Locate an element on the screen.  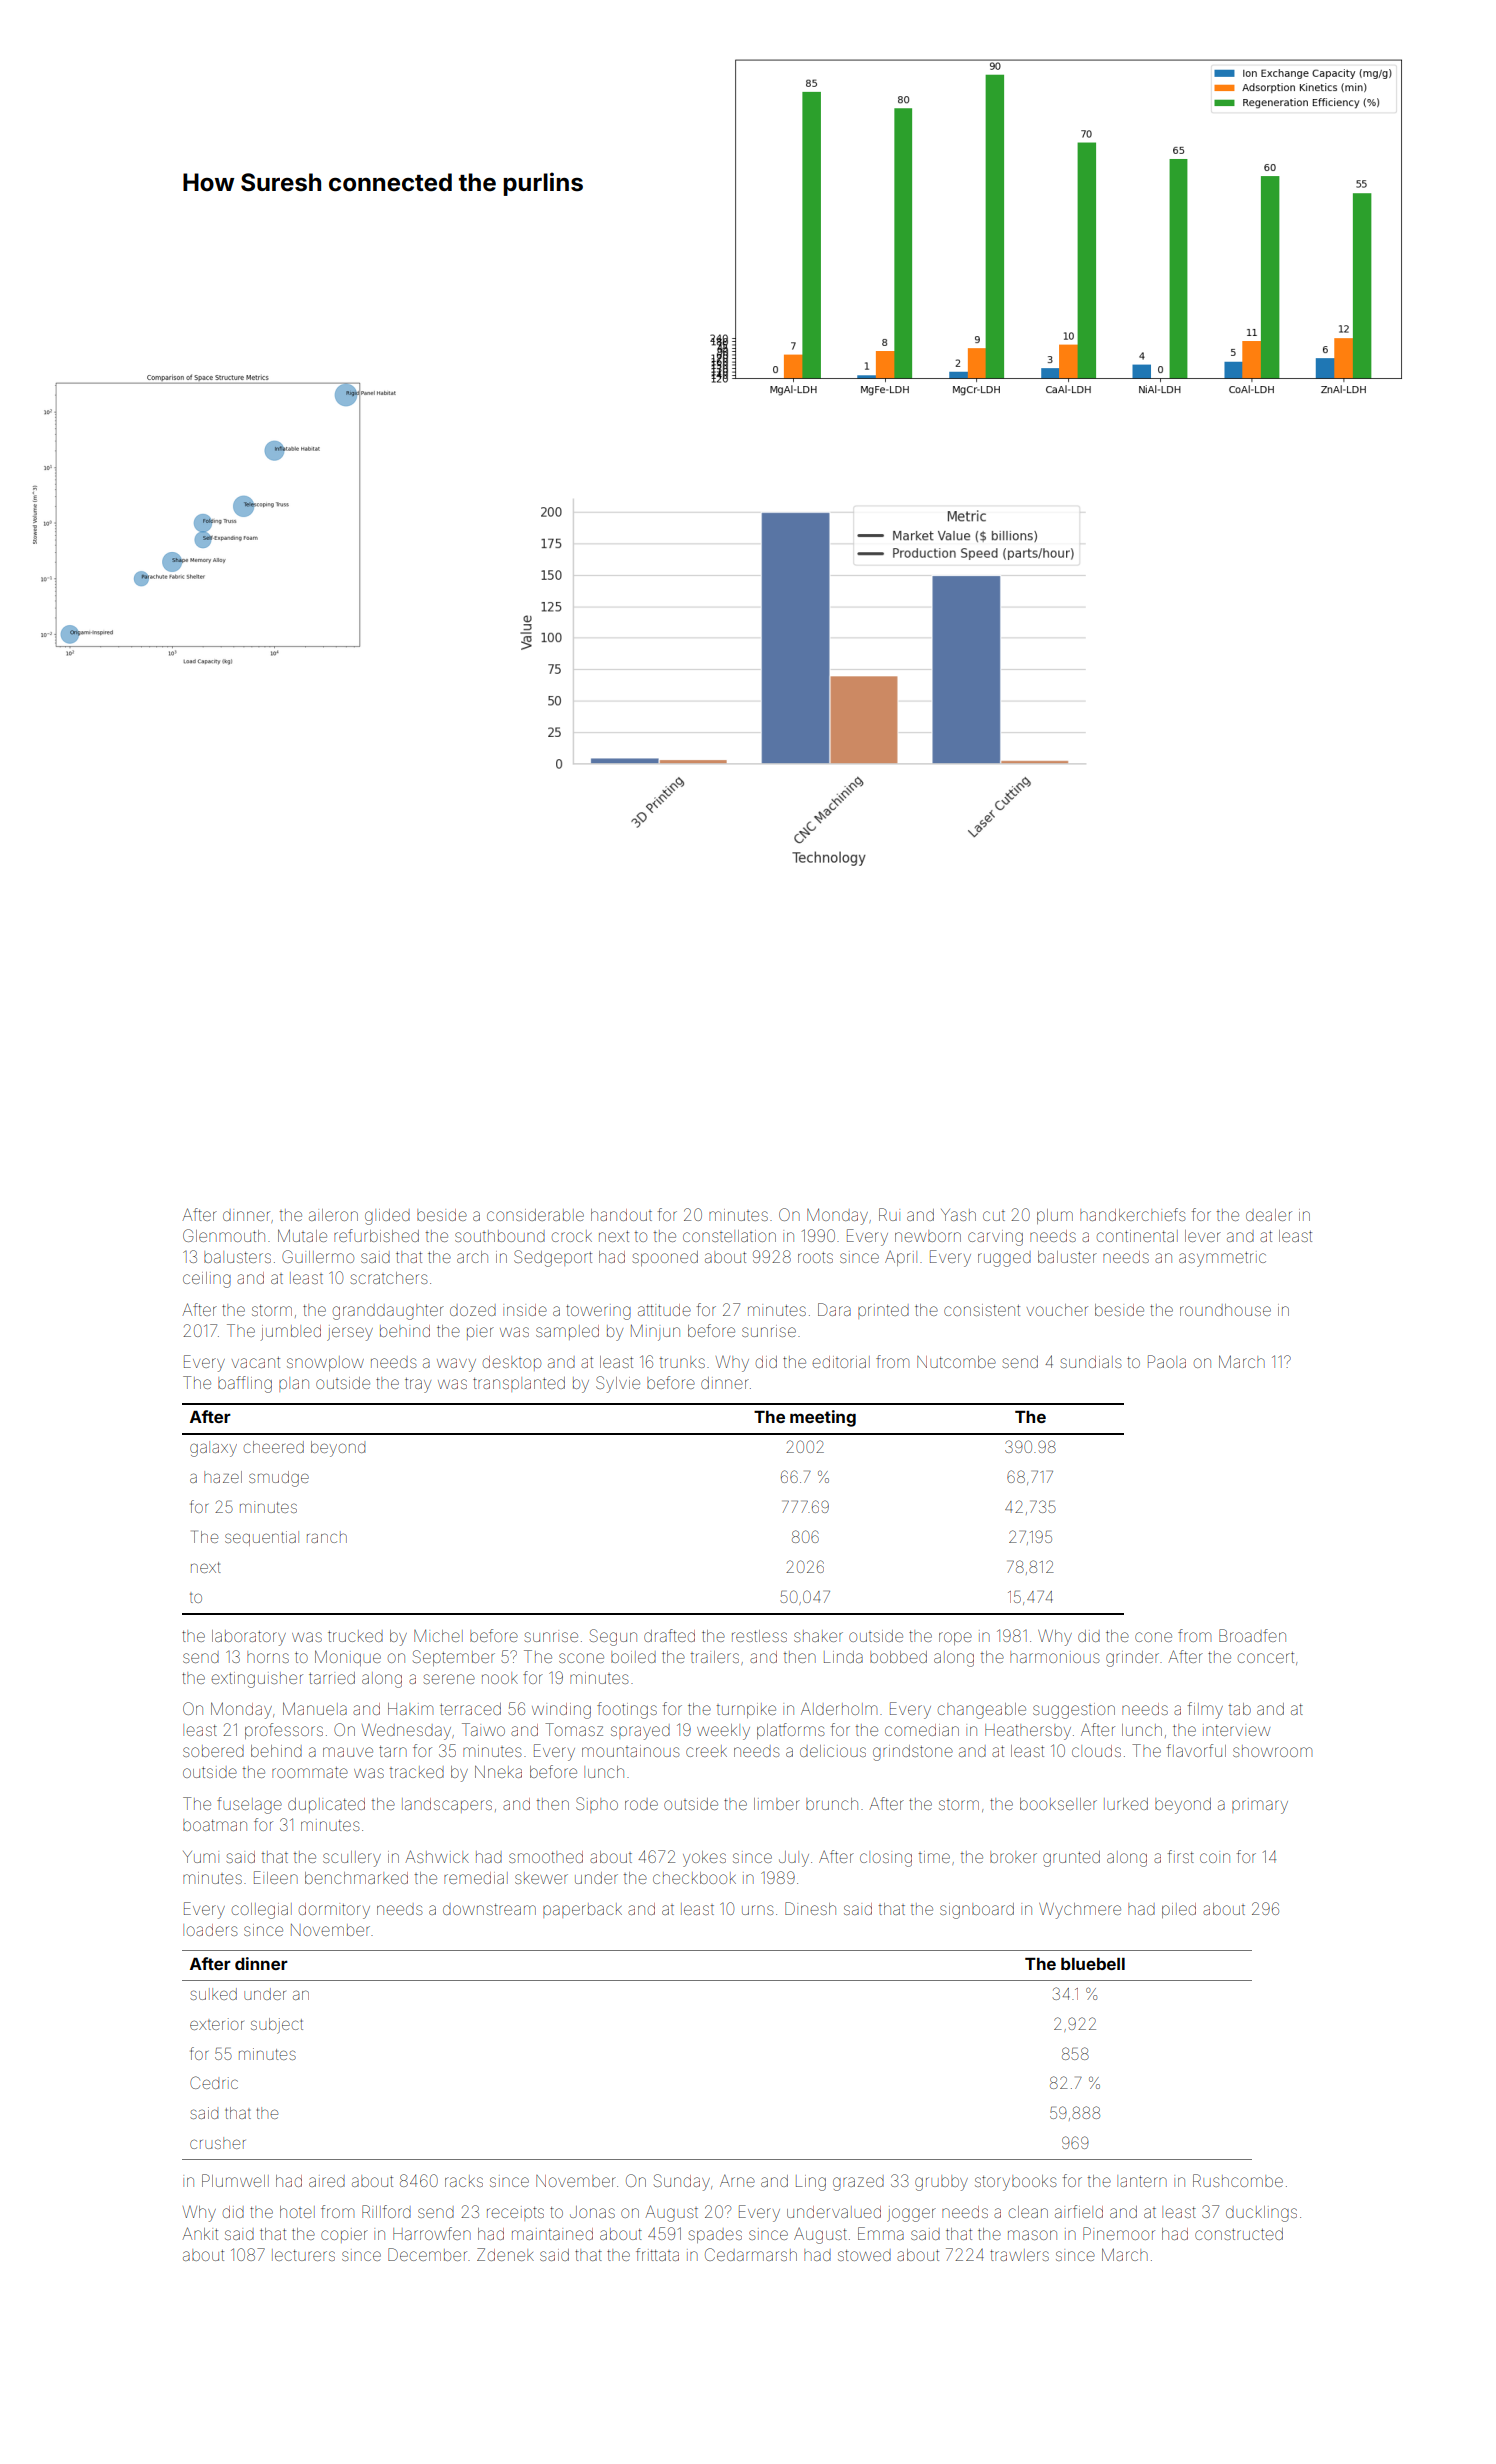
bobbed is located at coordinates (898, 1657).
